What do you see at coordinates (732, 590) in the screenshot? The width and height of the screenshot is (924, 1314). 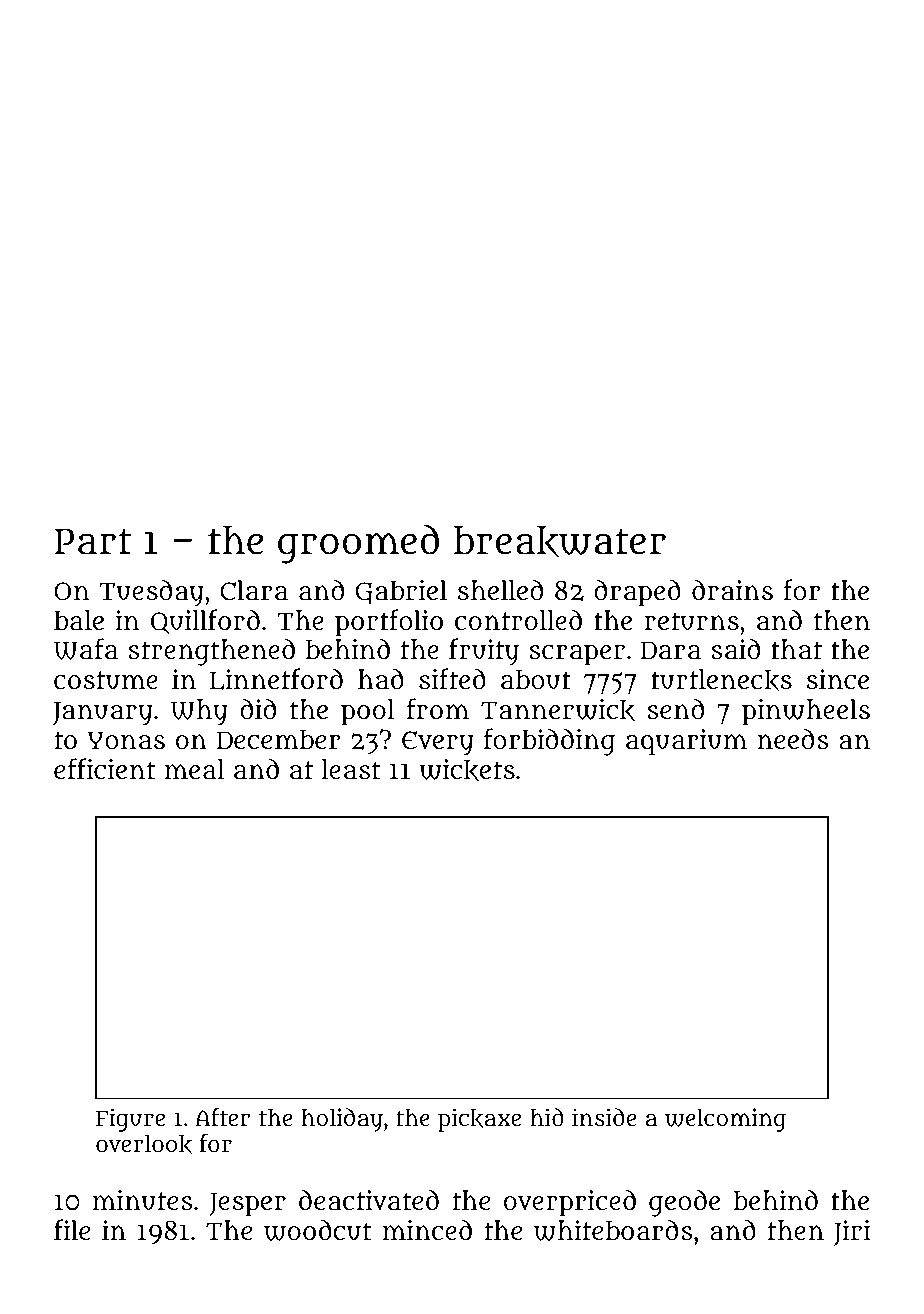 I see `drains` at bounding box center [732, 590].
